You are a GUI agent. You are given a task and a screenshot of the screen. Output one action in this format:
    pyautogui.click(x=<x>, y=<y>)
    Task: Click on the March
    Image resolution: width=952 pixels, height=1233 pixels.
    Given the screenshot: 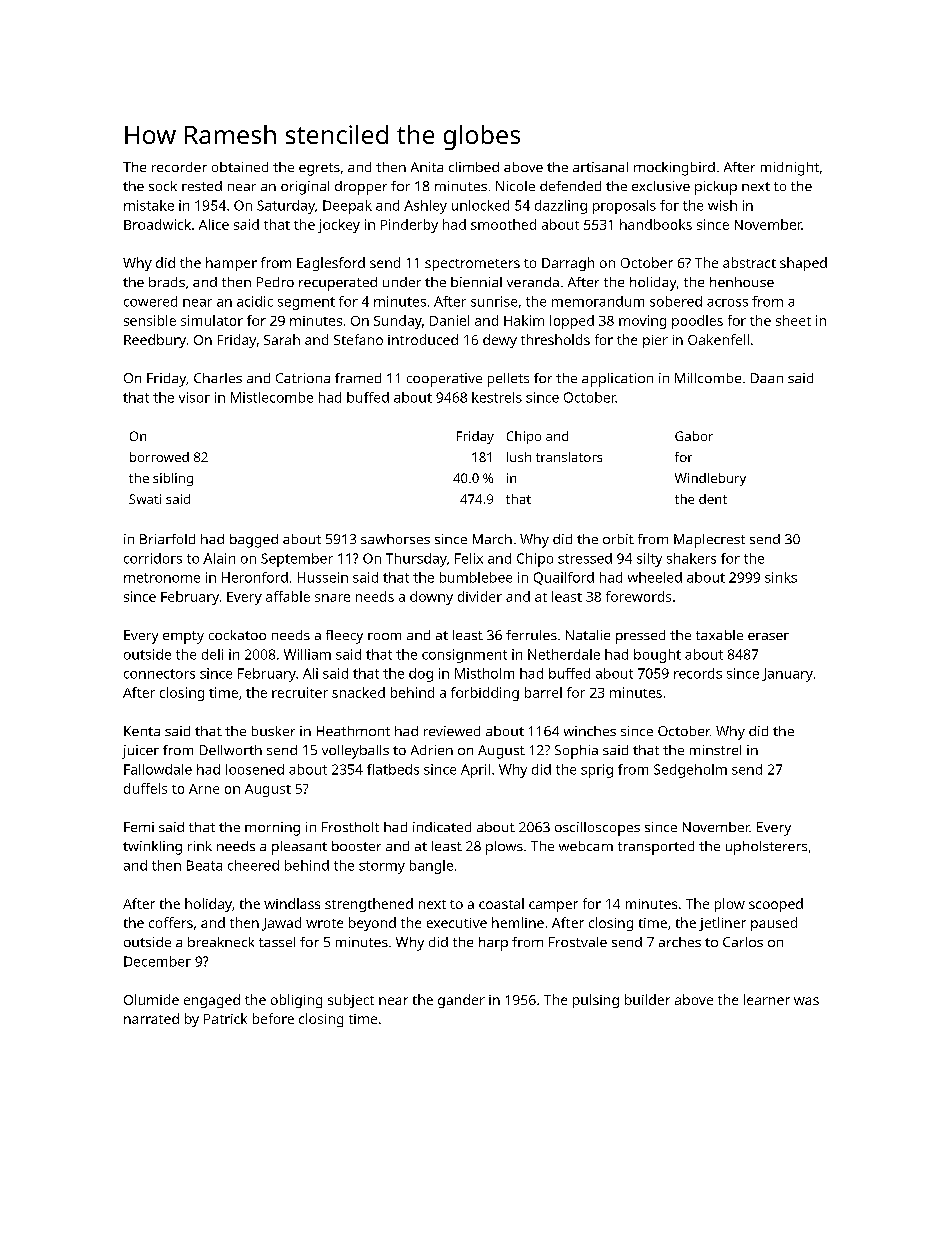 What is the action you would take?
    pyautogui.click(x=492, y=539)
